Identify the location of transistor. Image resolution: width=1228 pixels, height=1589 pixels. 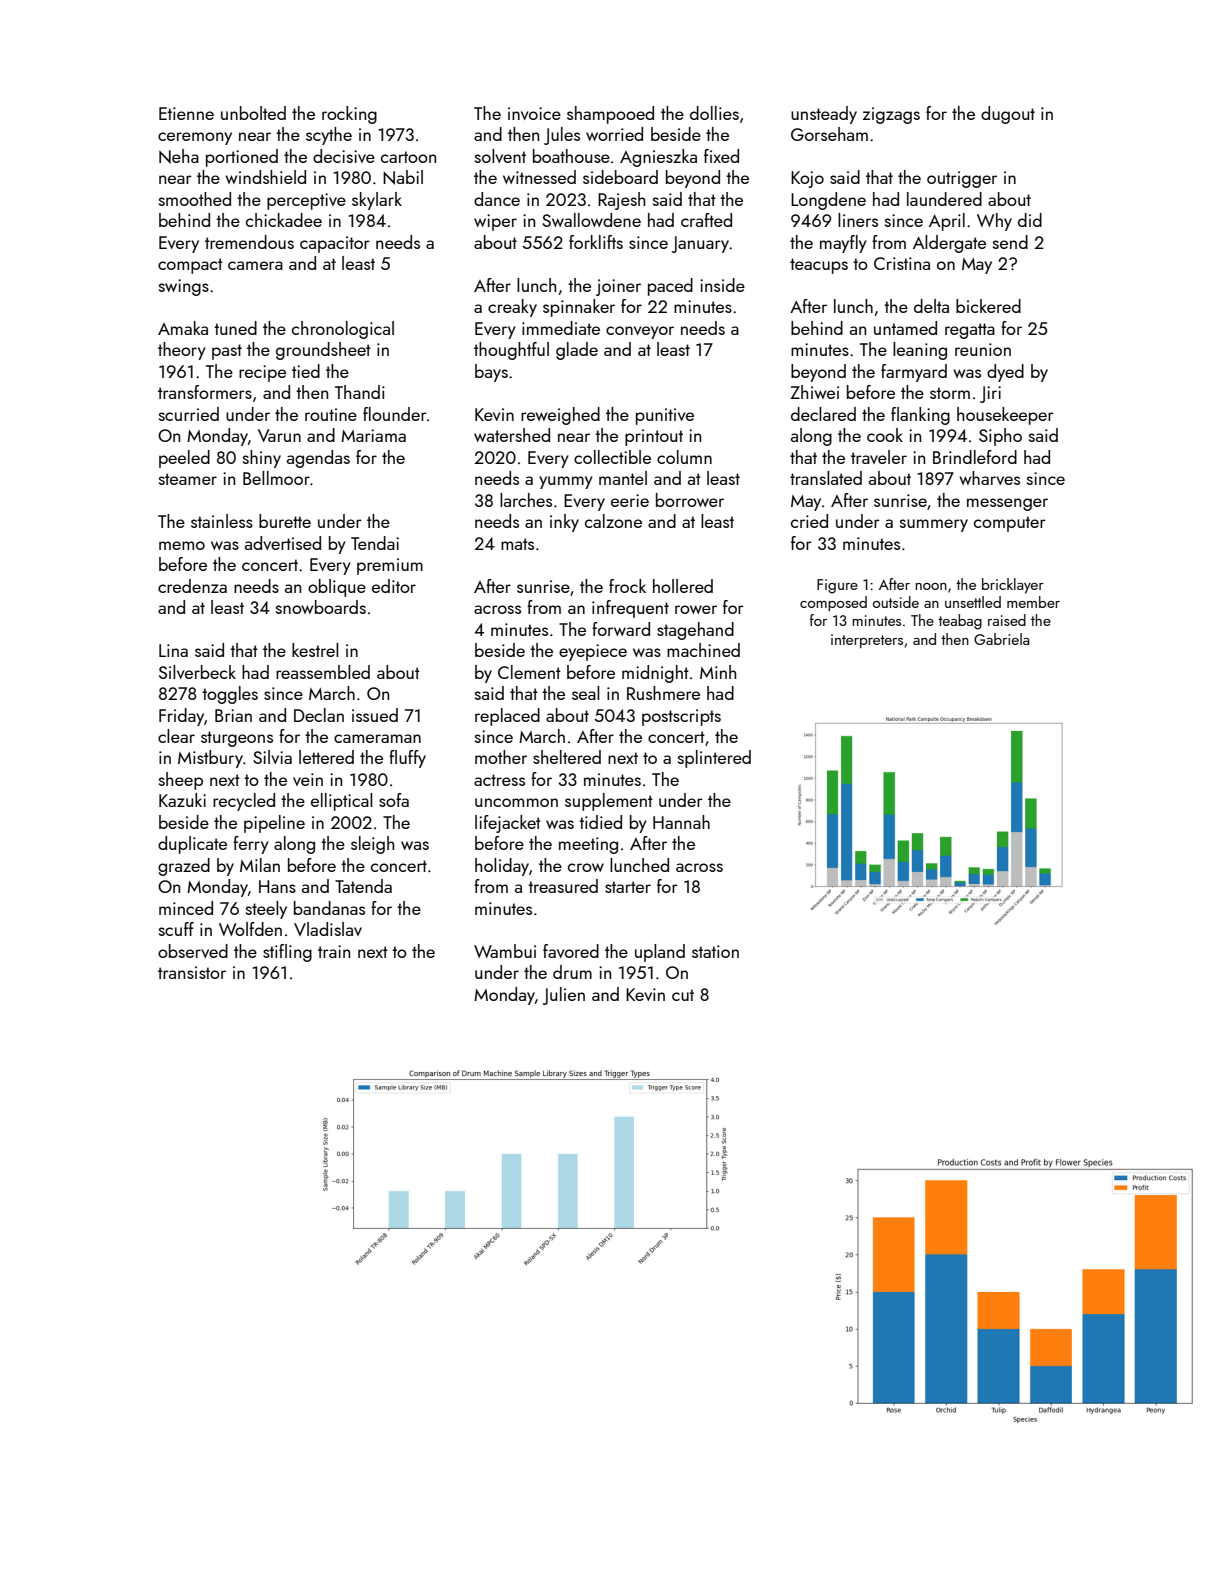
(192, 972).
